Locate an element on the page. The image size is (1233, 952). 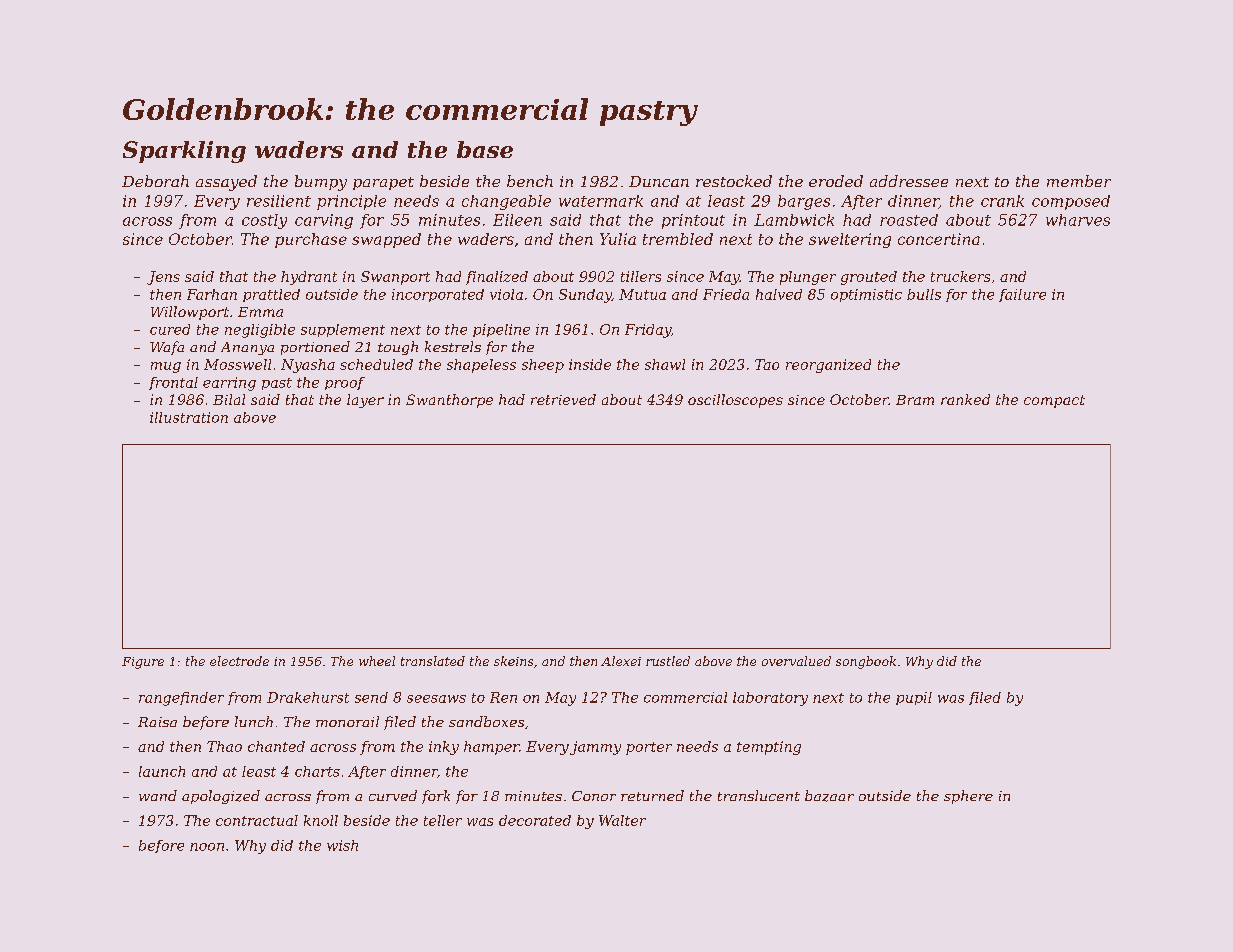
songbook is located at coordinates (866, 662).
